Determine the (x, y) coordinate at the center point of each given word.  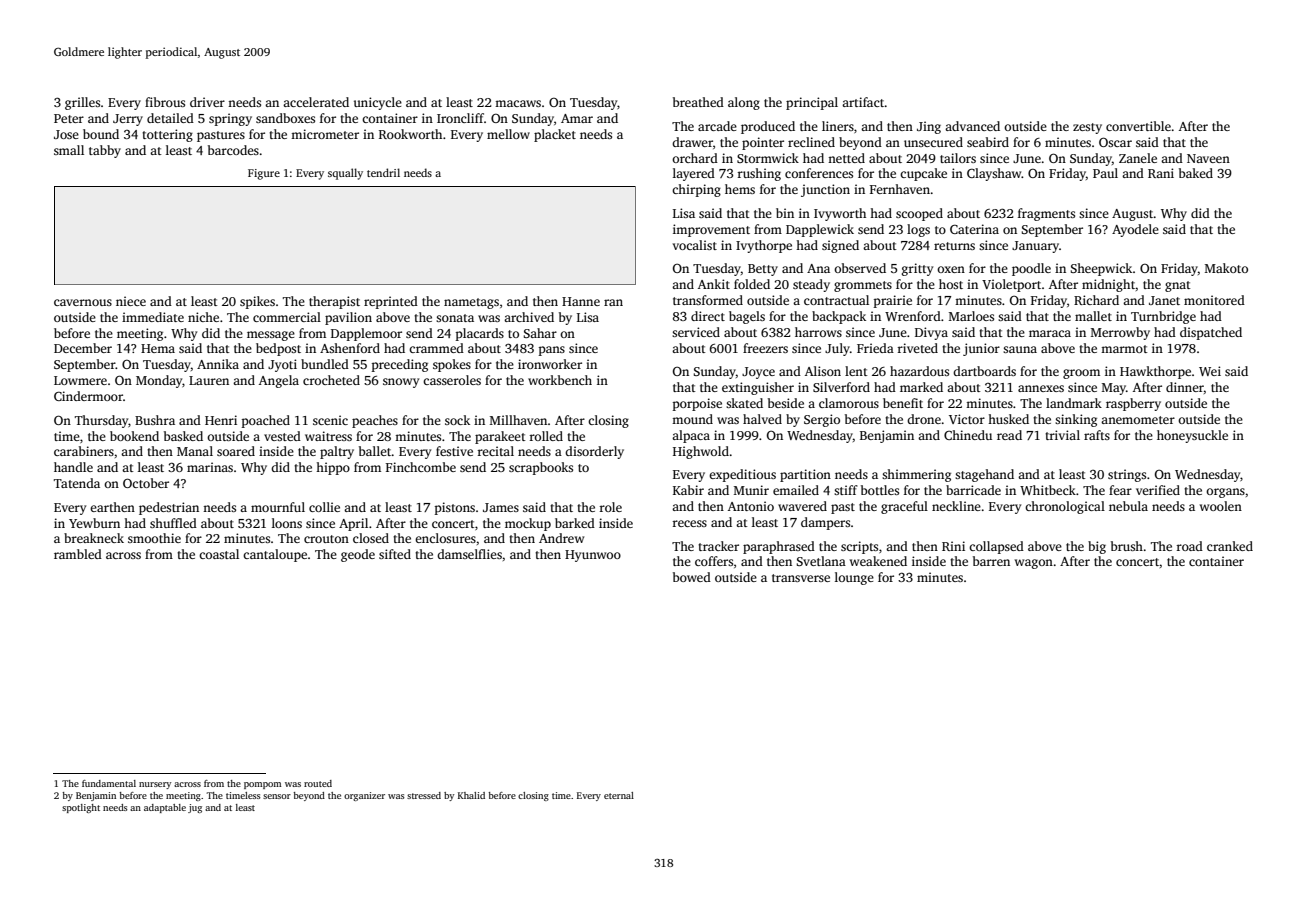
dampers (825, 523)
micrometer (325, 134)
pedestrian (169, 508)
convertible (1138, 126)
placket (555, 135)
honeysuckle (1192, 436)
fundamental (109, 783)
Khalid (471, 795)
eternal (619, 795)
